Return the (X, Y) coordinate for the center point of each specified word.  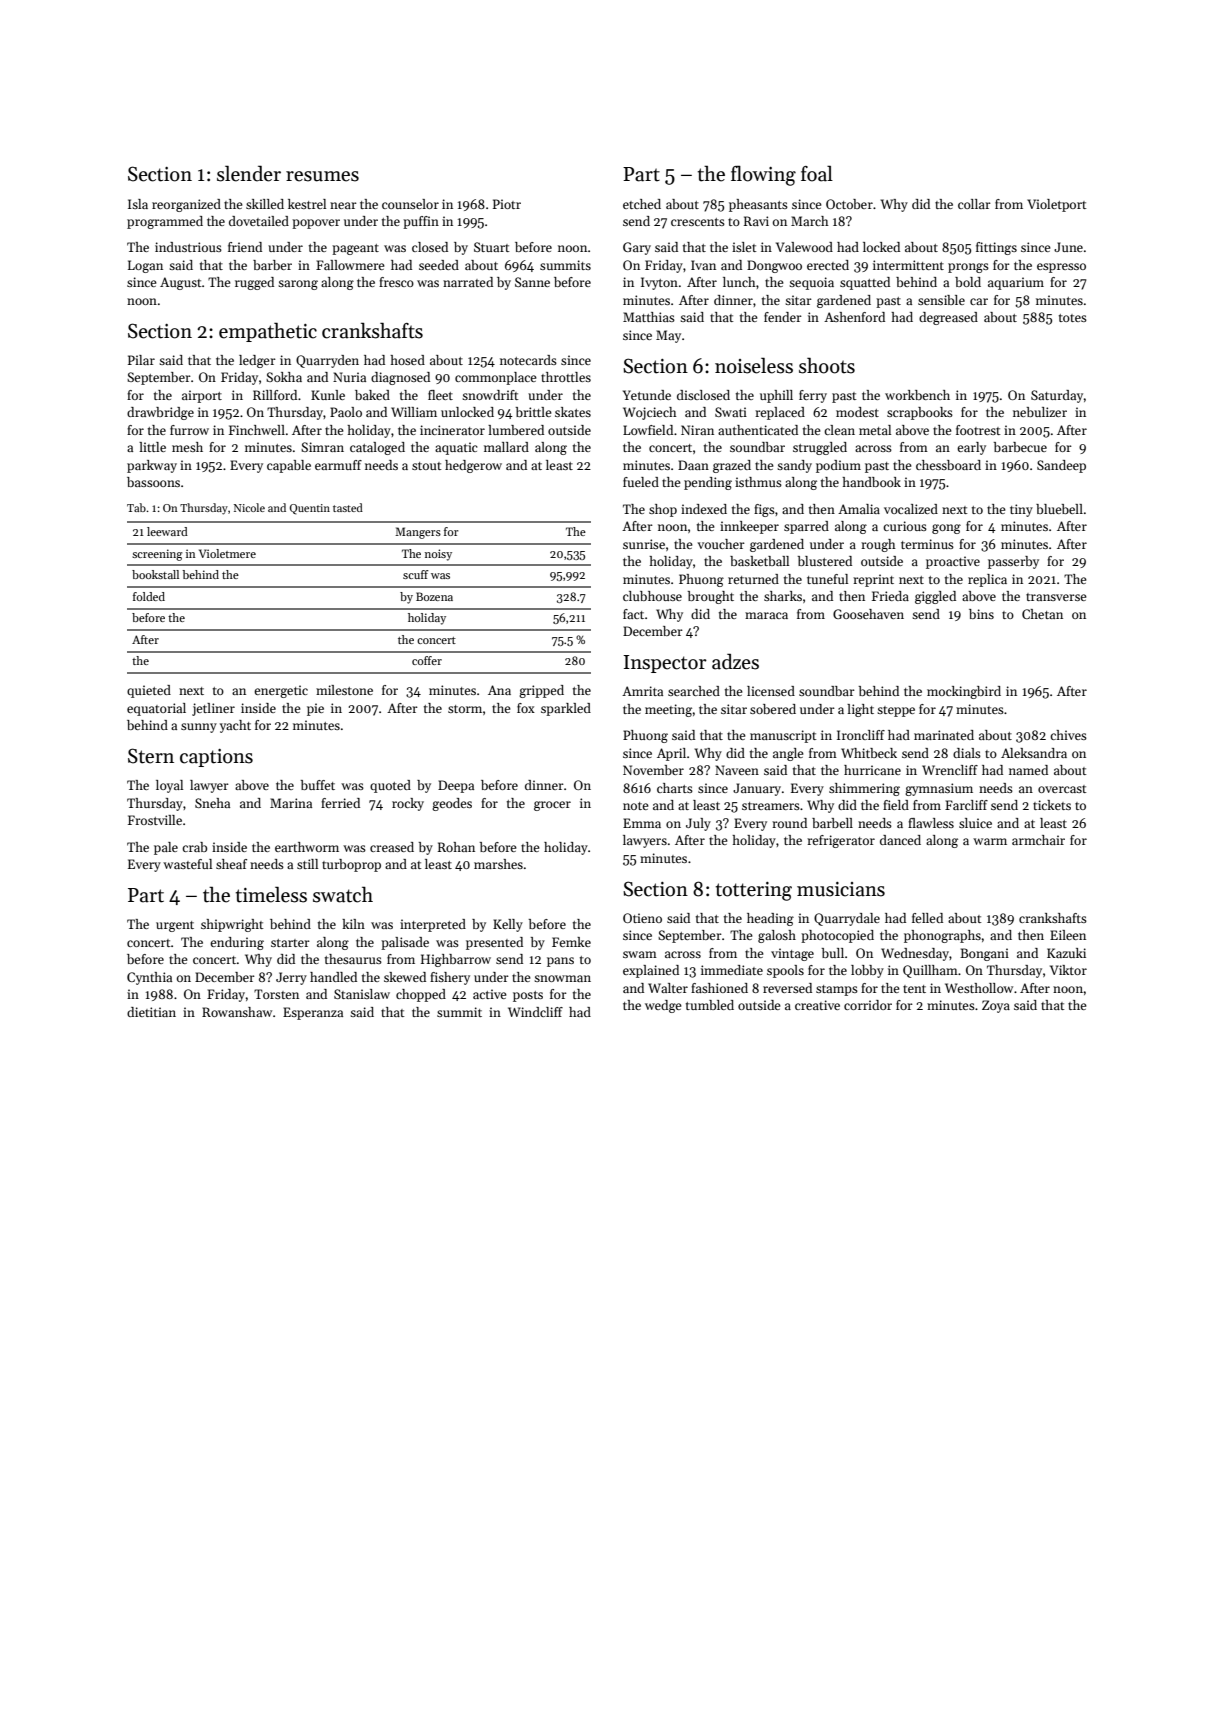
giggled (935, 597)
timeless (271, 894)
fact (633, 614)
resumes (322, 176)
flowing (763, 175)
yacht (235, 726)
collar (974, 204)
